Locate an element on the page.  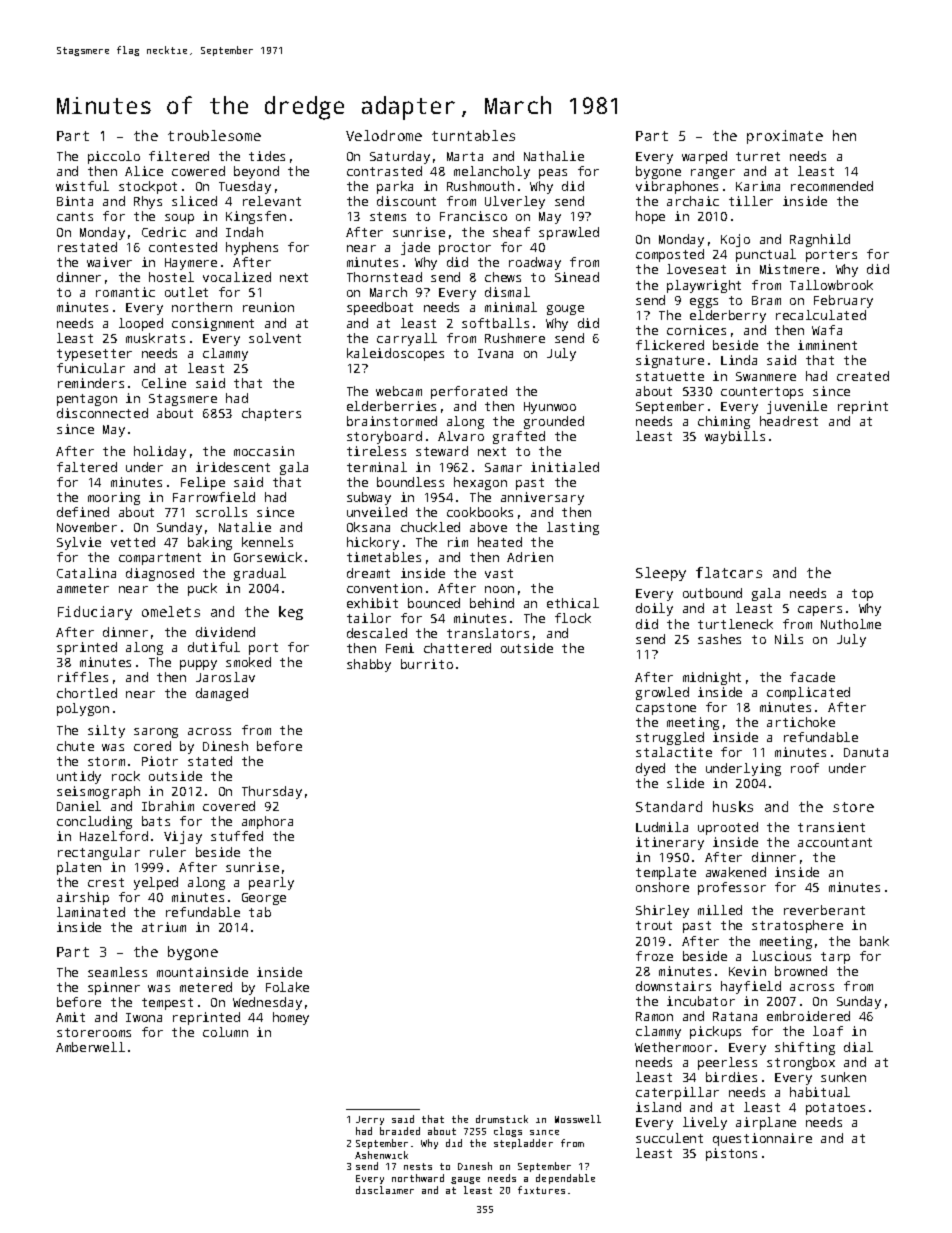
Nathalie is located at coordinates (554, 156).
